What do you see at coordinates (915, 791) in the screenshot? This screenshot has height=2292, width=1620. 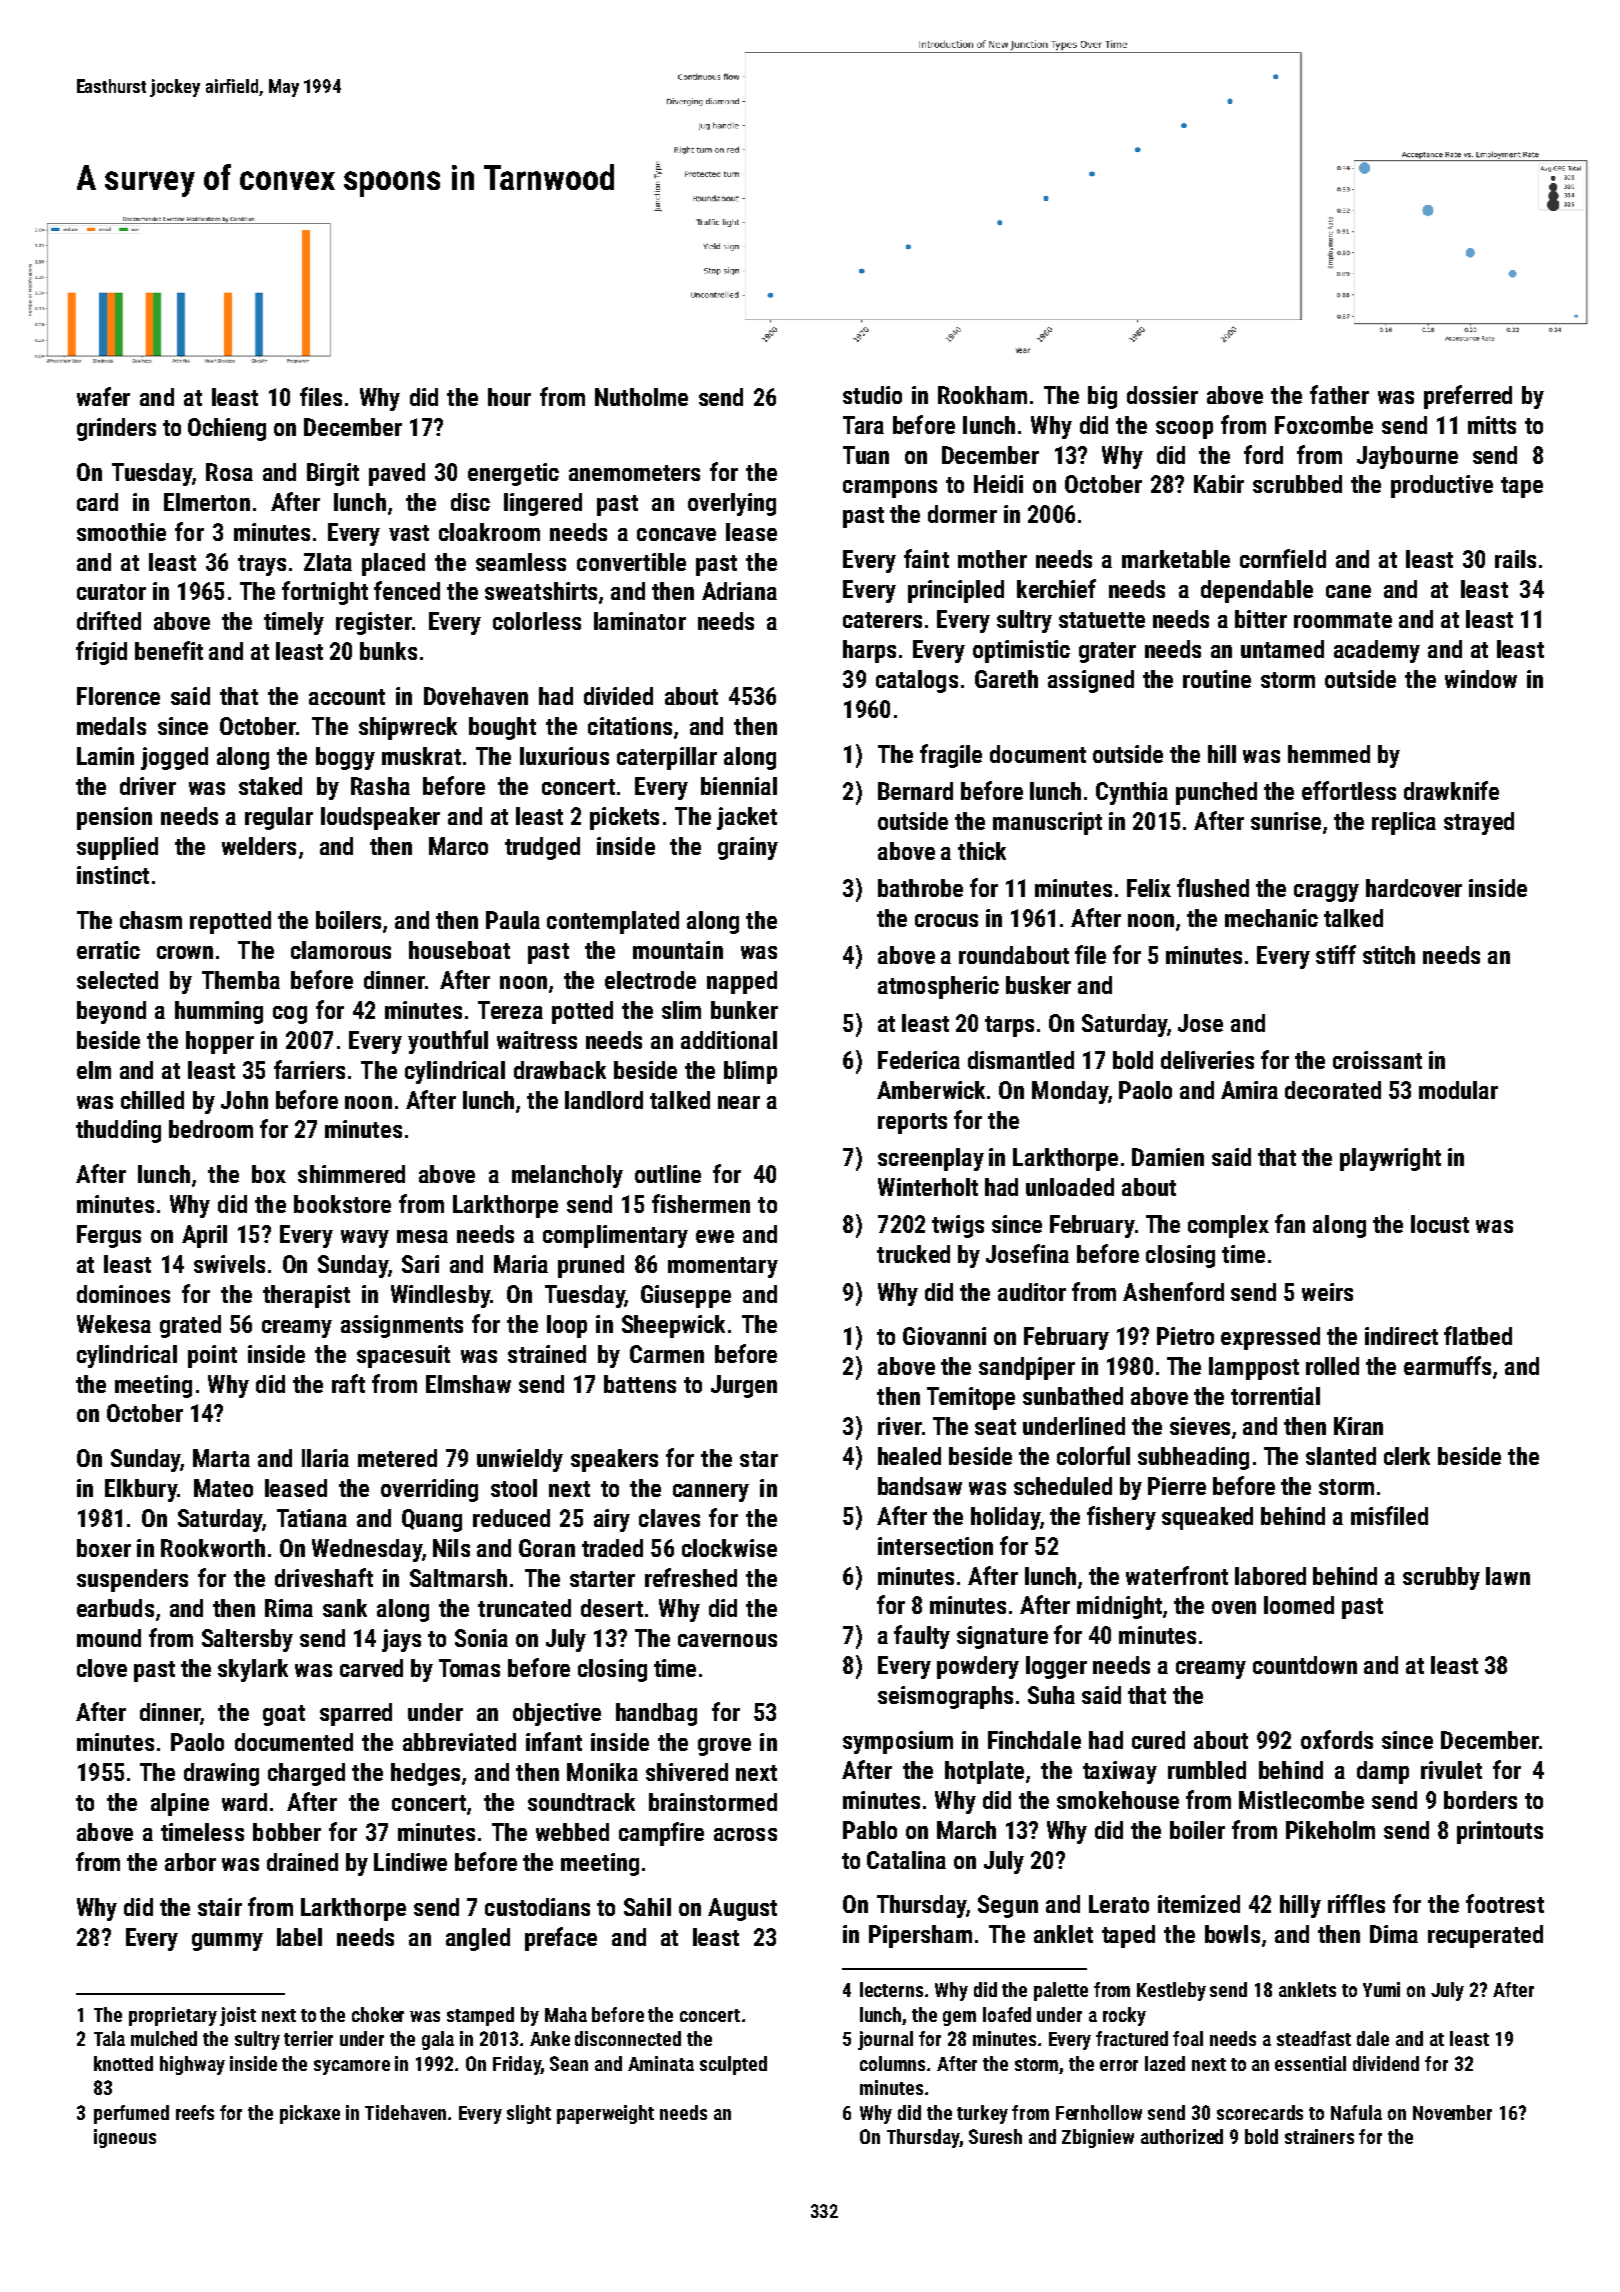 I see `Bernard` at bounding box center [915, 791].
